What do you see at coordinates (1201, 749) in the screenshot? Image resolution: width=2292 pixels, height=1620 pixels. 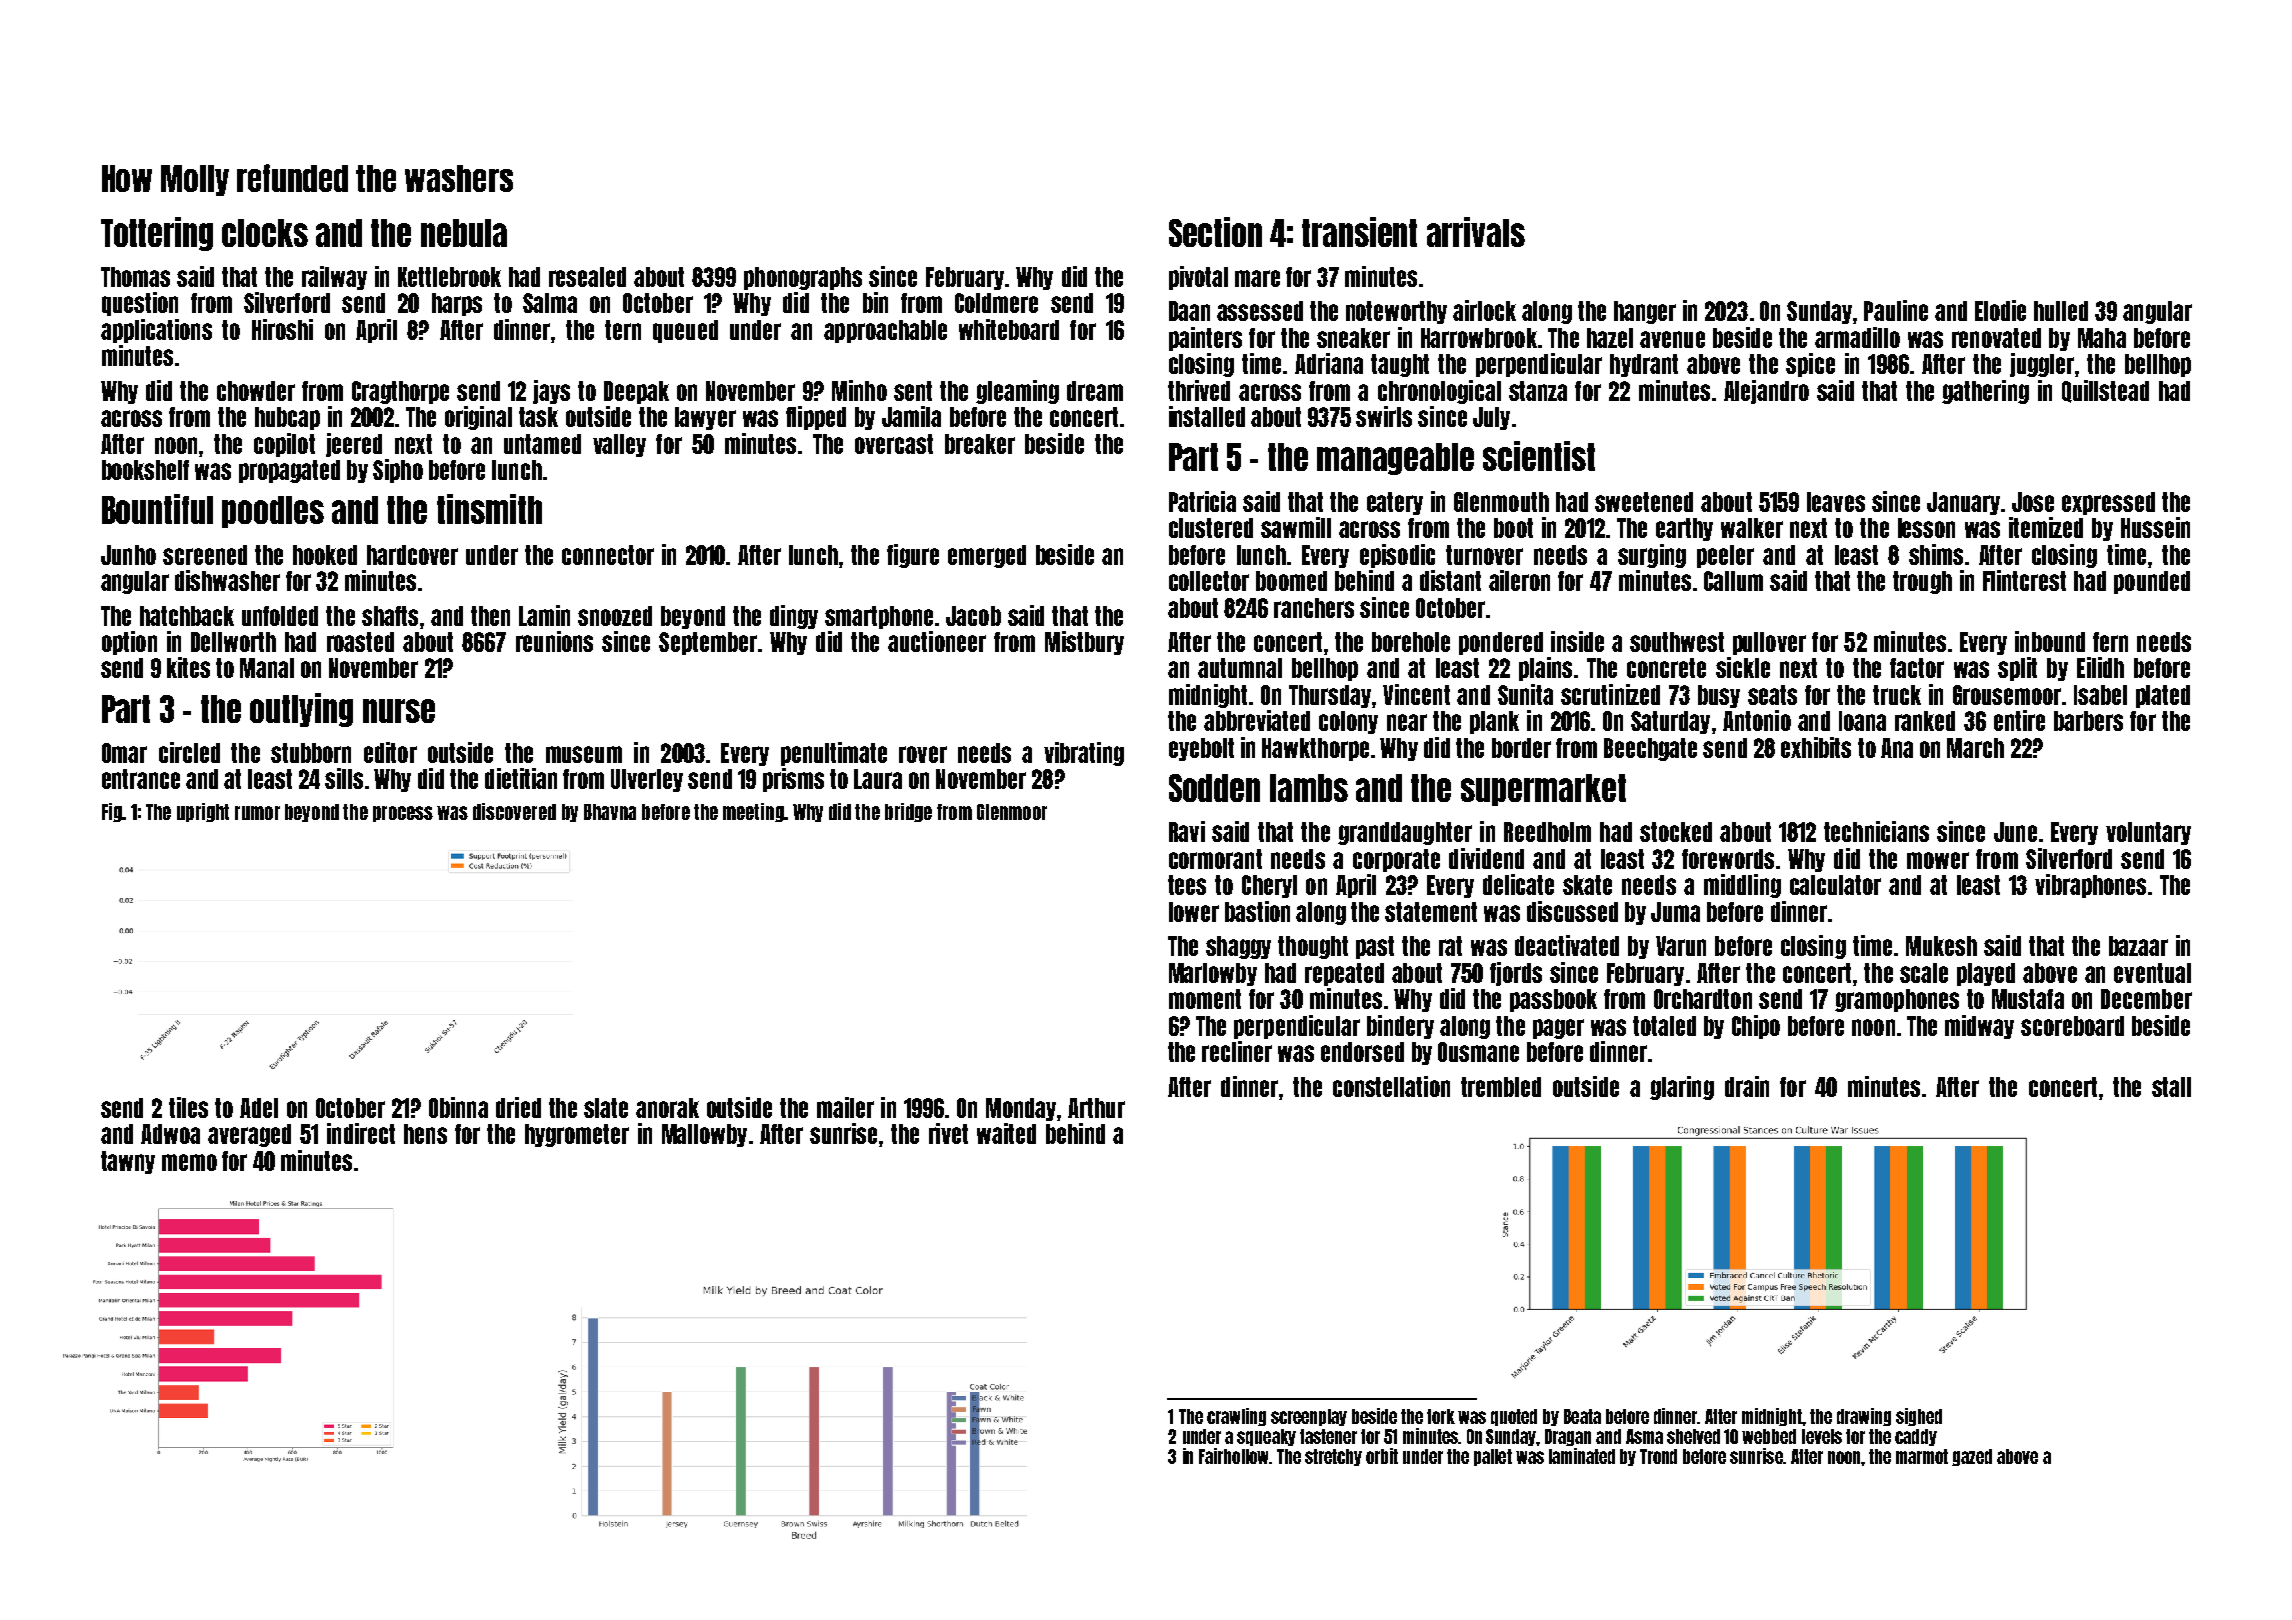 I see `eyebolt` at bounding box center [1201, 749].
